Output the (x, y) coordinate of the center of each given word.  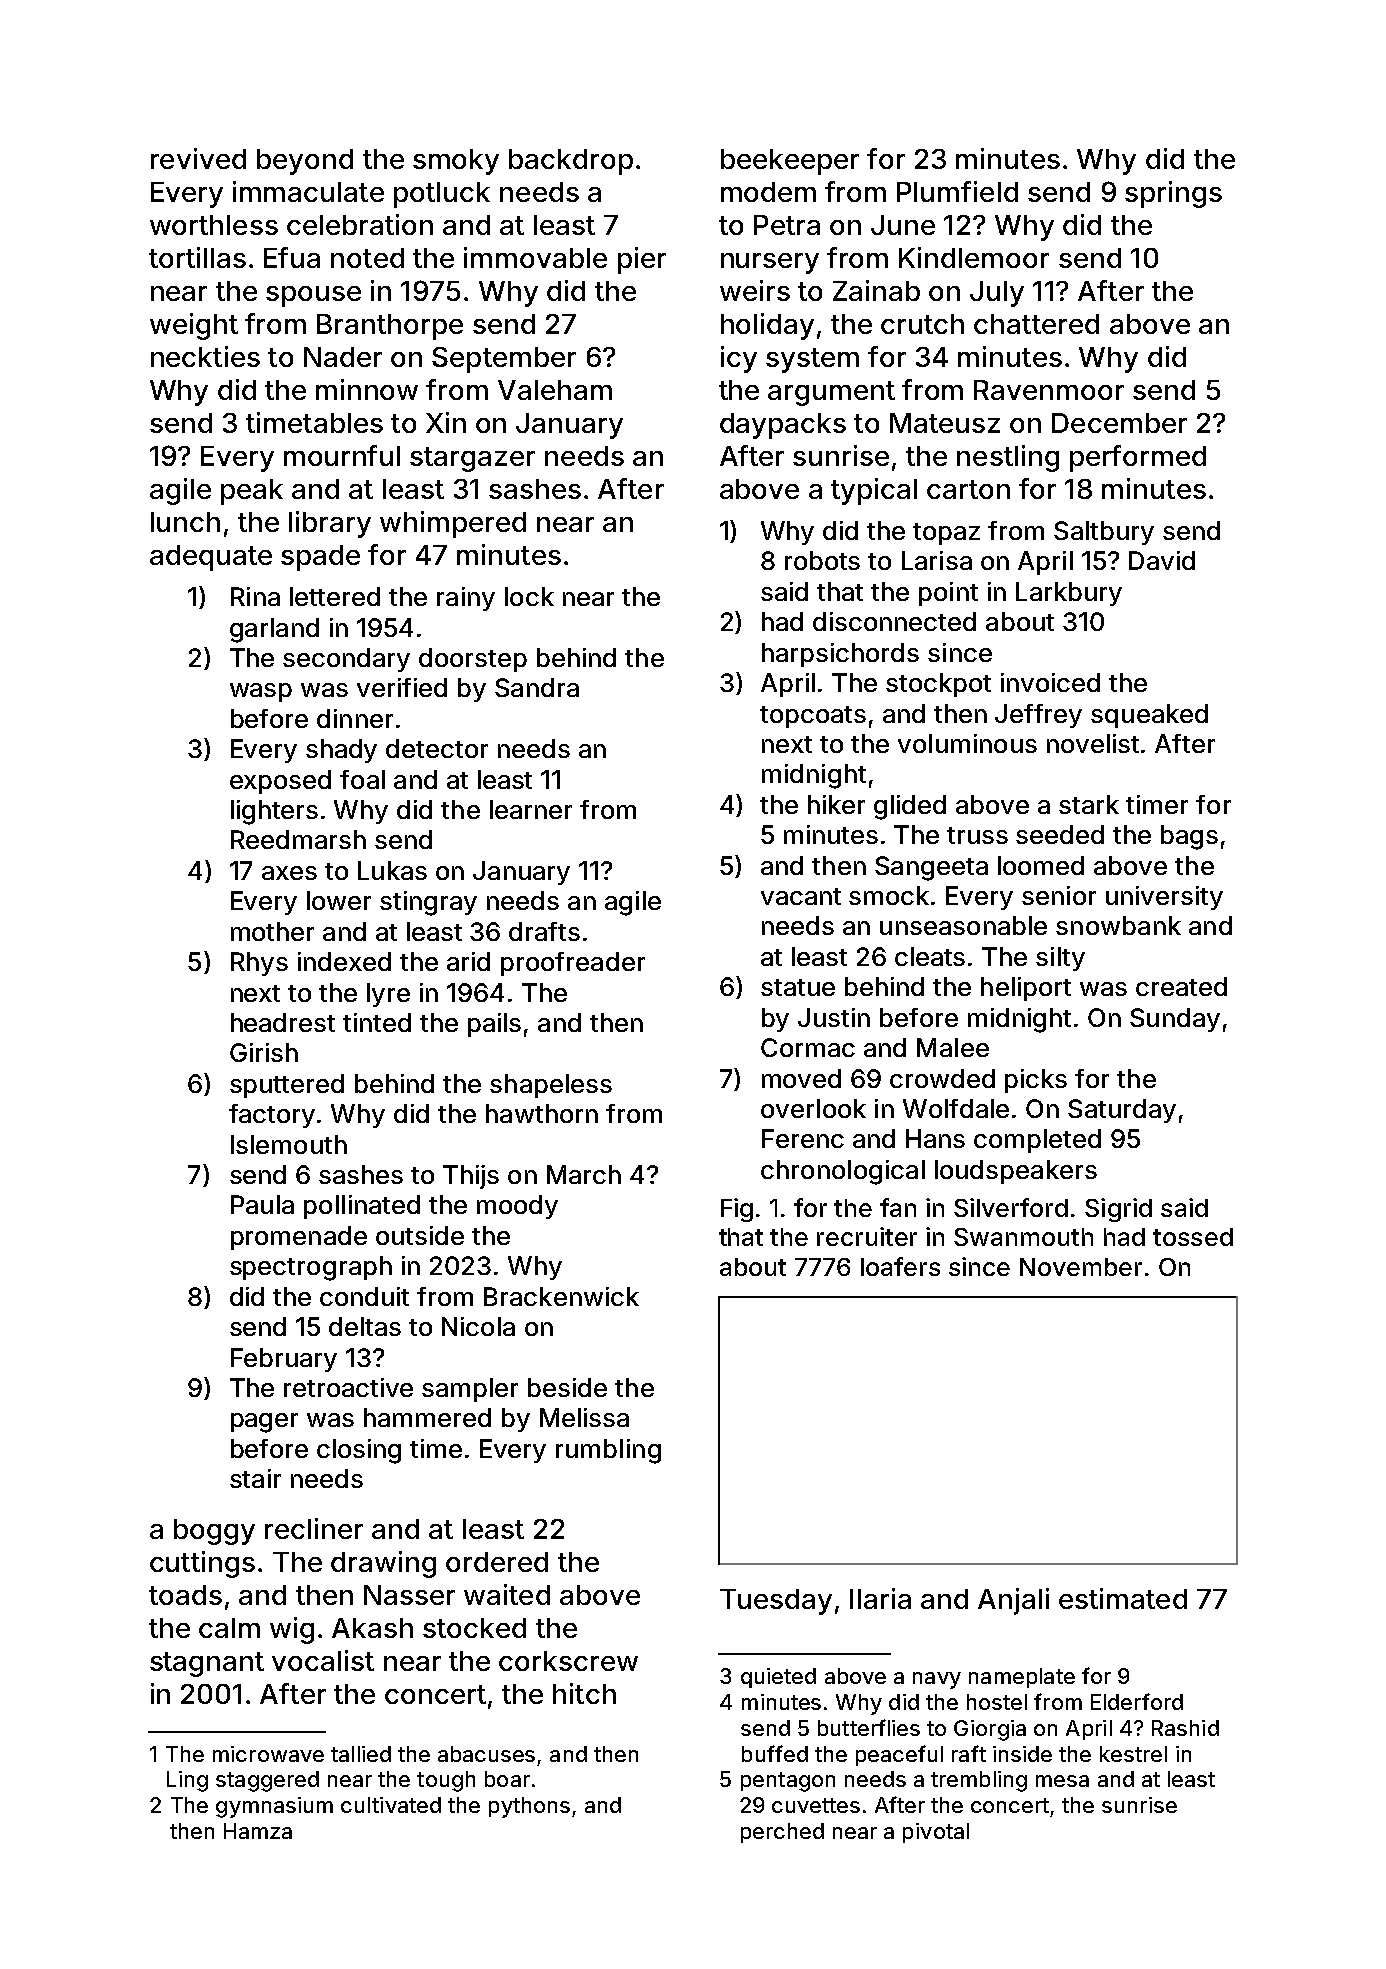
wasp (261, 692)
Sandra (537, 687)
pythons (529, 1807)
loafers (900, 1266)
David (1162, 560)
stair (255, 1478)
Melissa (584, 1417)
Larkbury (1069, 594)
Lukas (392, 870)
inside (1022, 1754)
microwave (268, 1754)
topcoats (813, 717)
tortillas (197, 257)
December (1119, 423)
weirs (755, 290)
